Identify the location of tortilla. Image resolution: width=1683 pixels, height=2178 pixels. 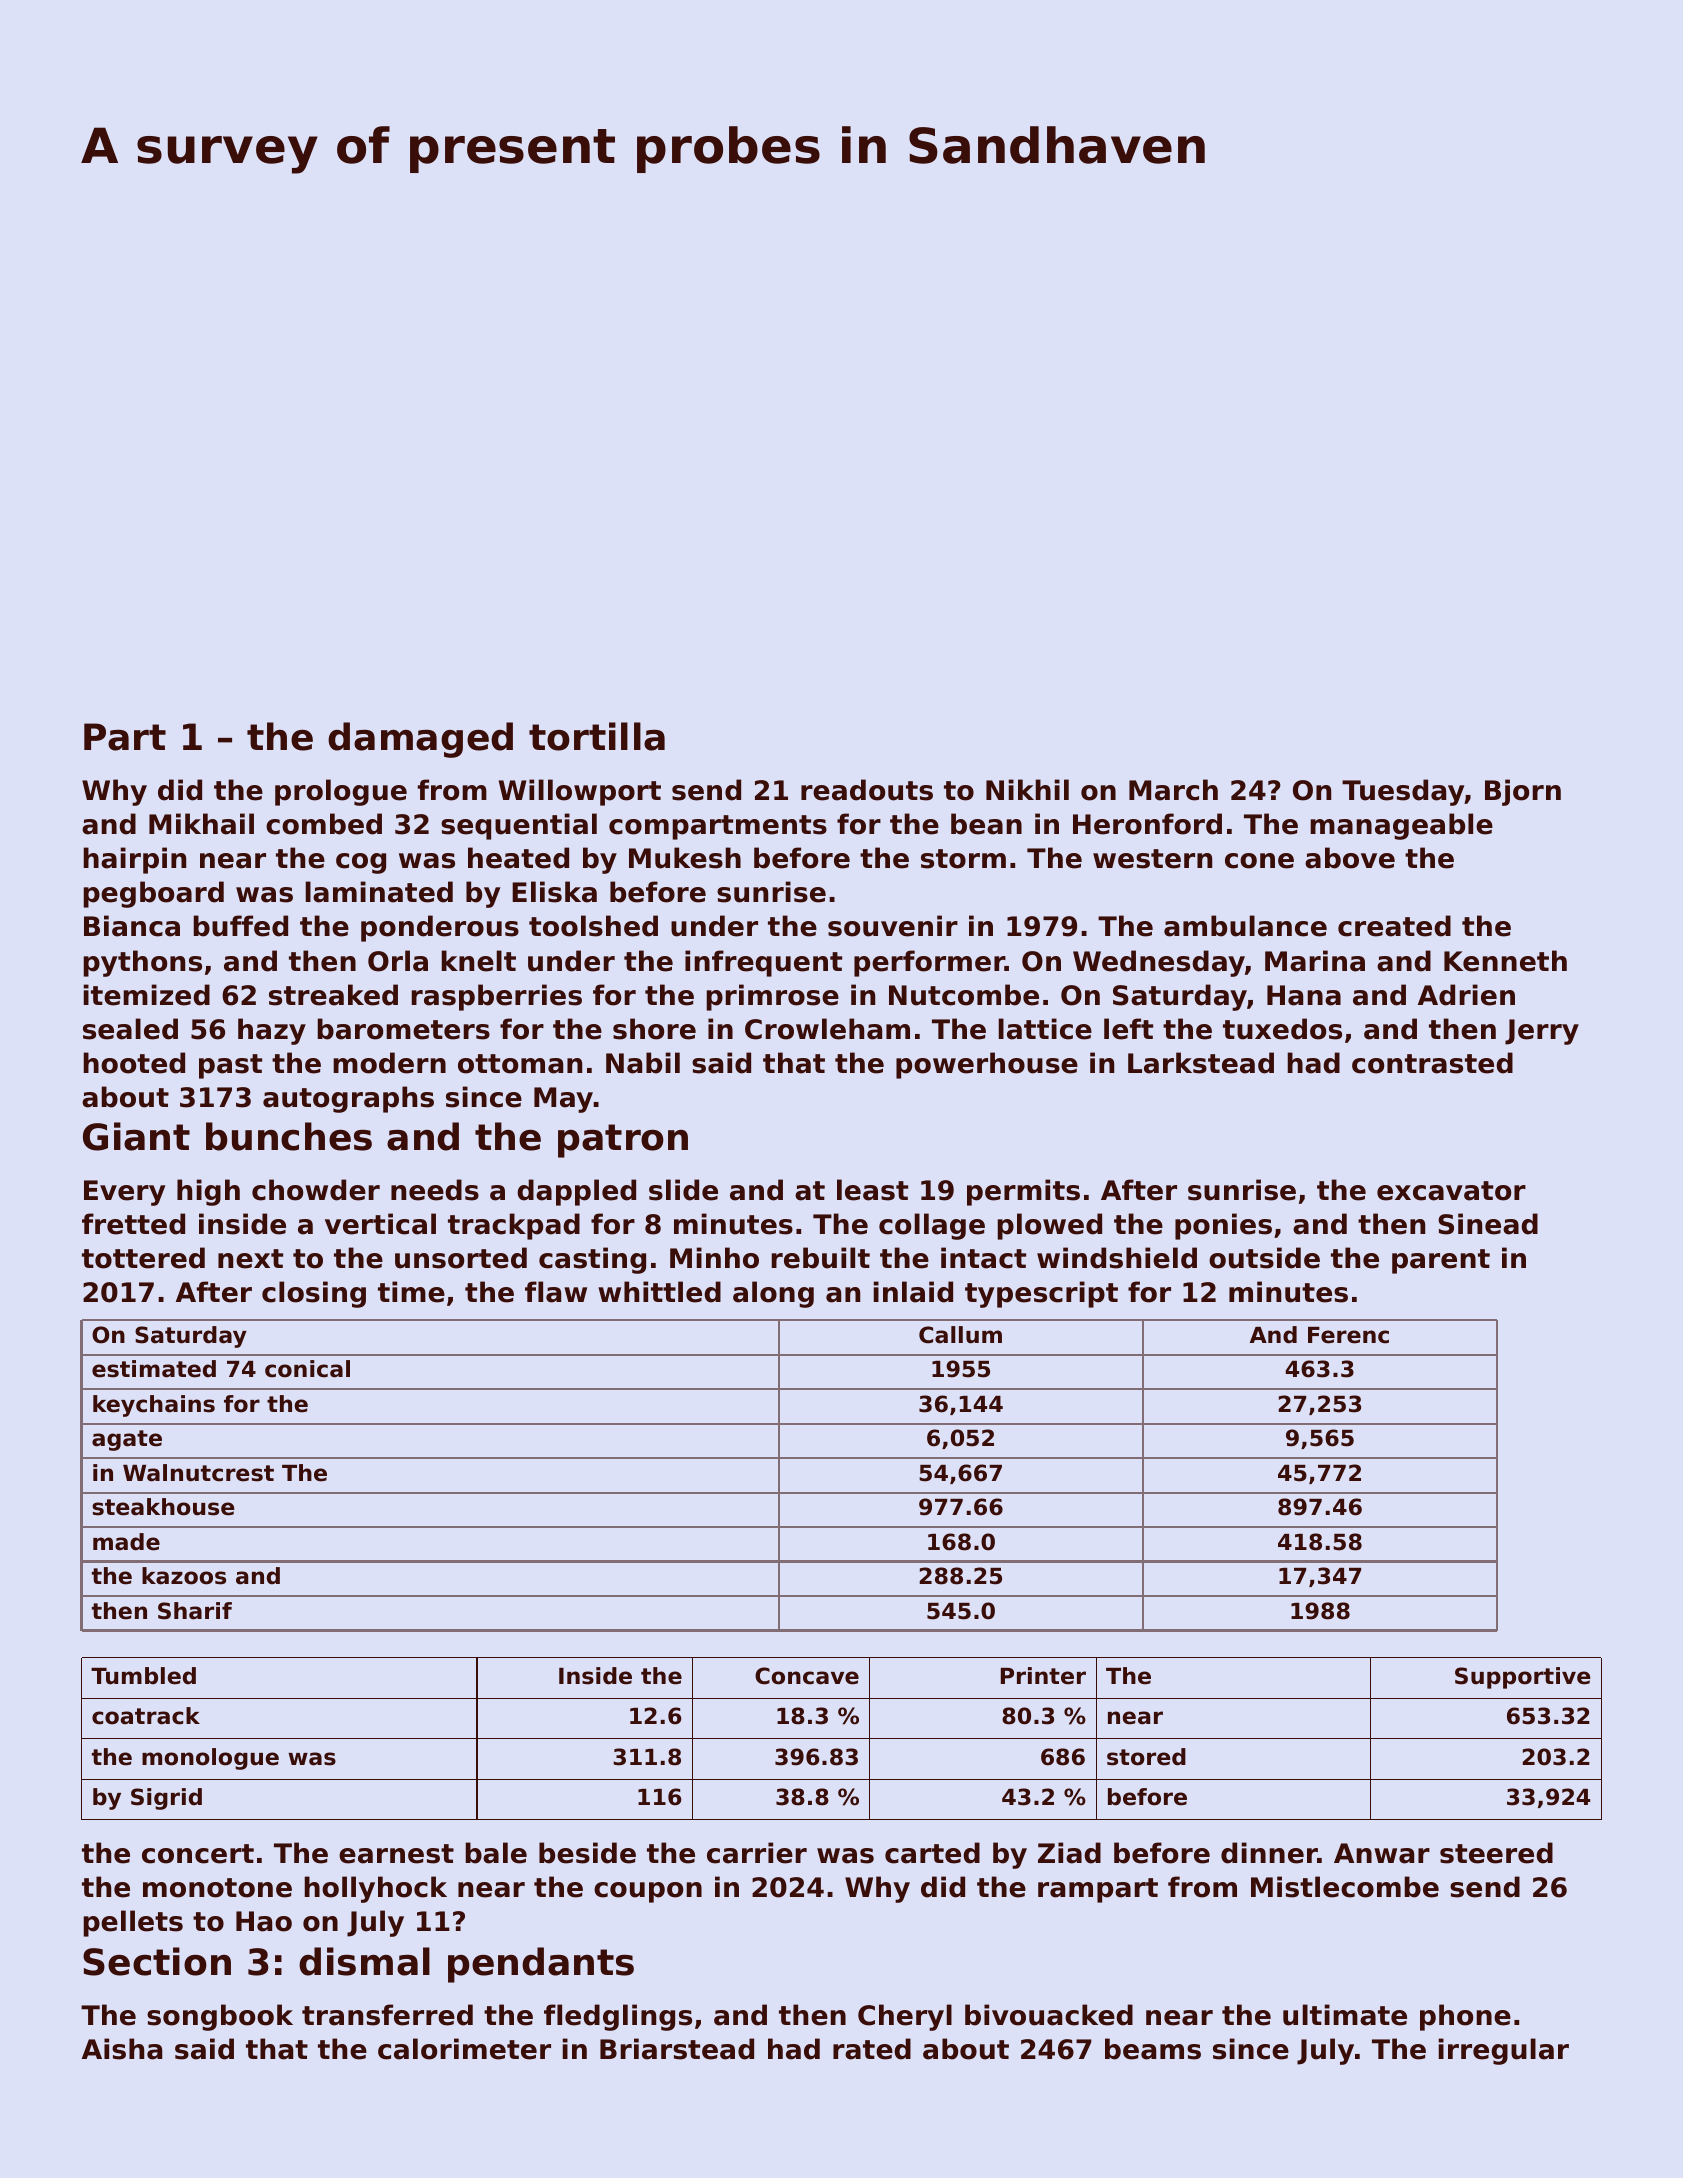
(597, 736).
